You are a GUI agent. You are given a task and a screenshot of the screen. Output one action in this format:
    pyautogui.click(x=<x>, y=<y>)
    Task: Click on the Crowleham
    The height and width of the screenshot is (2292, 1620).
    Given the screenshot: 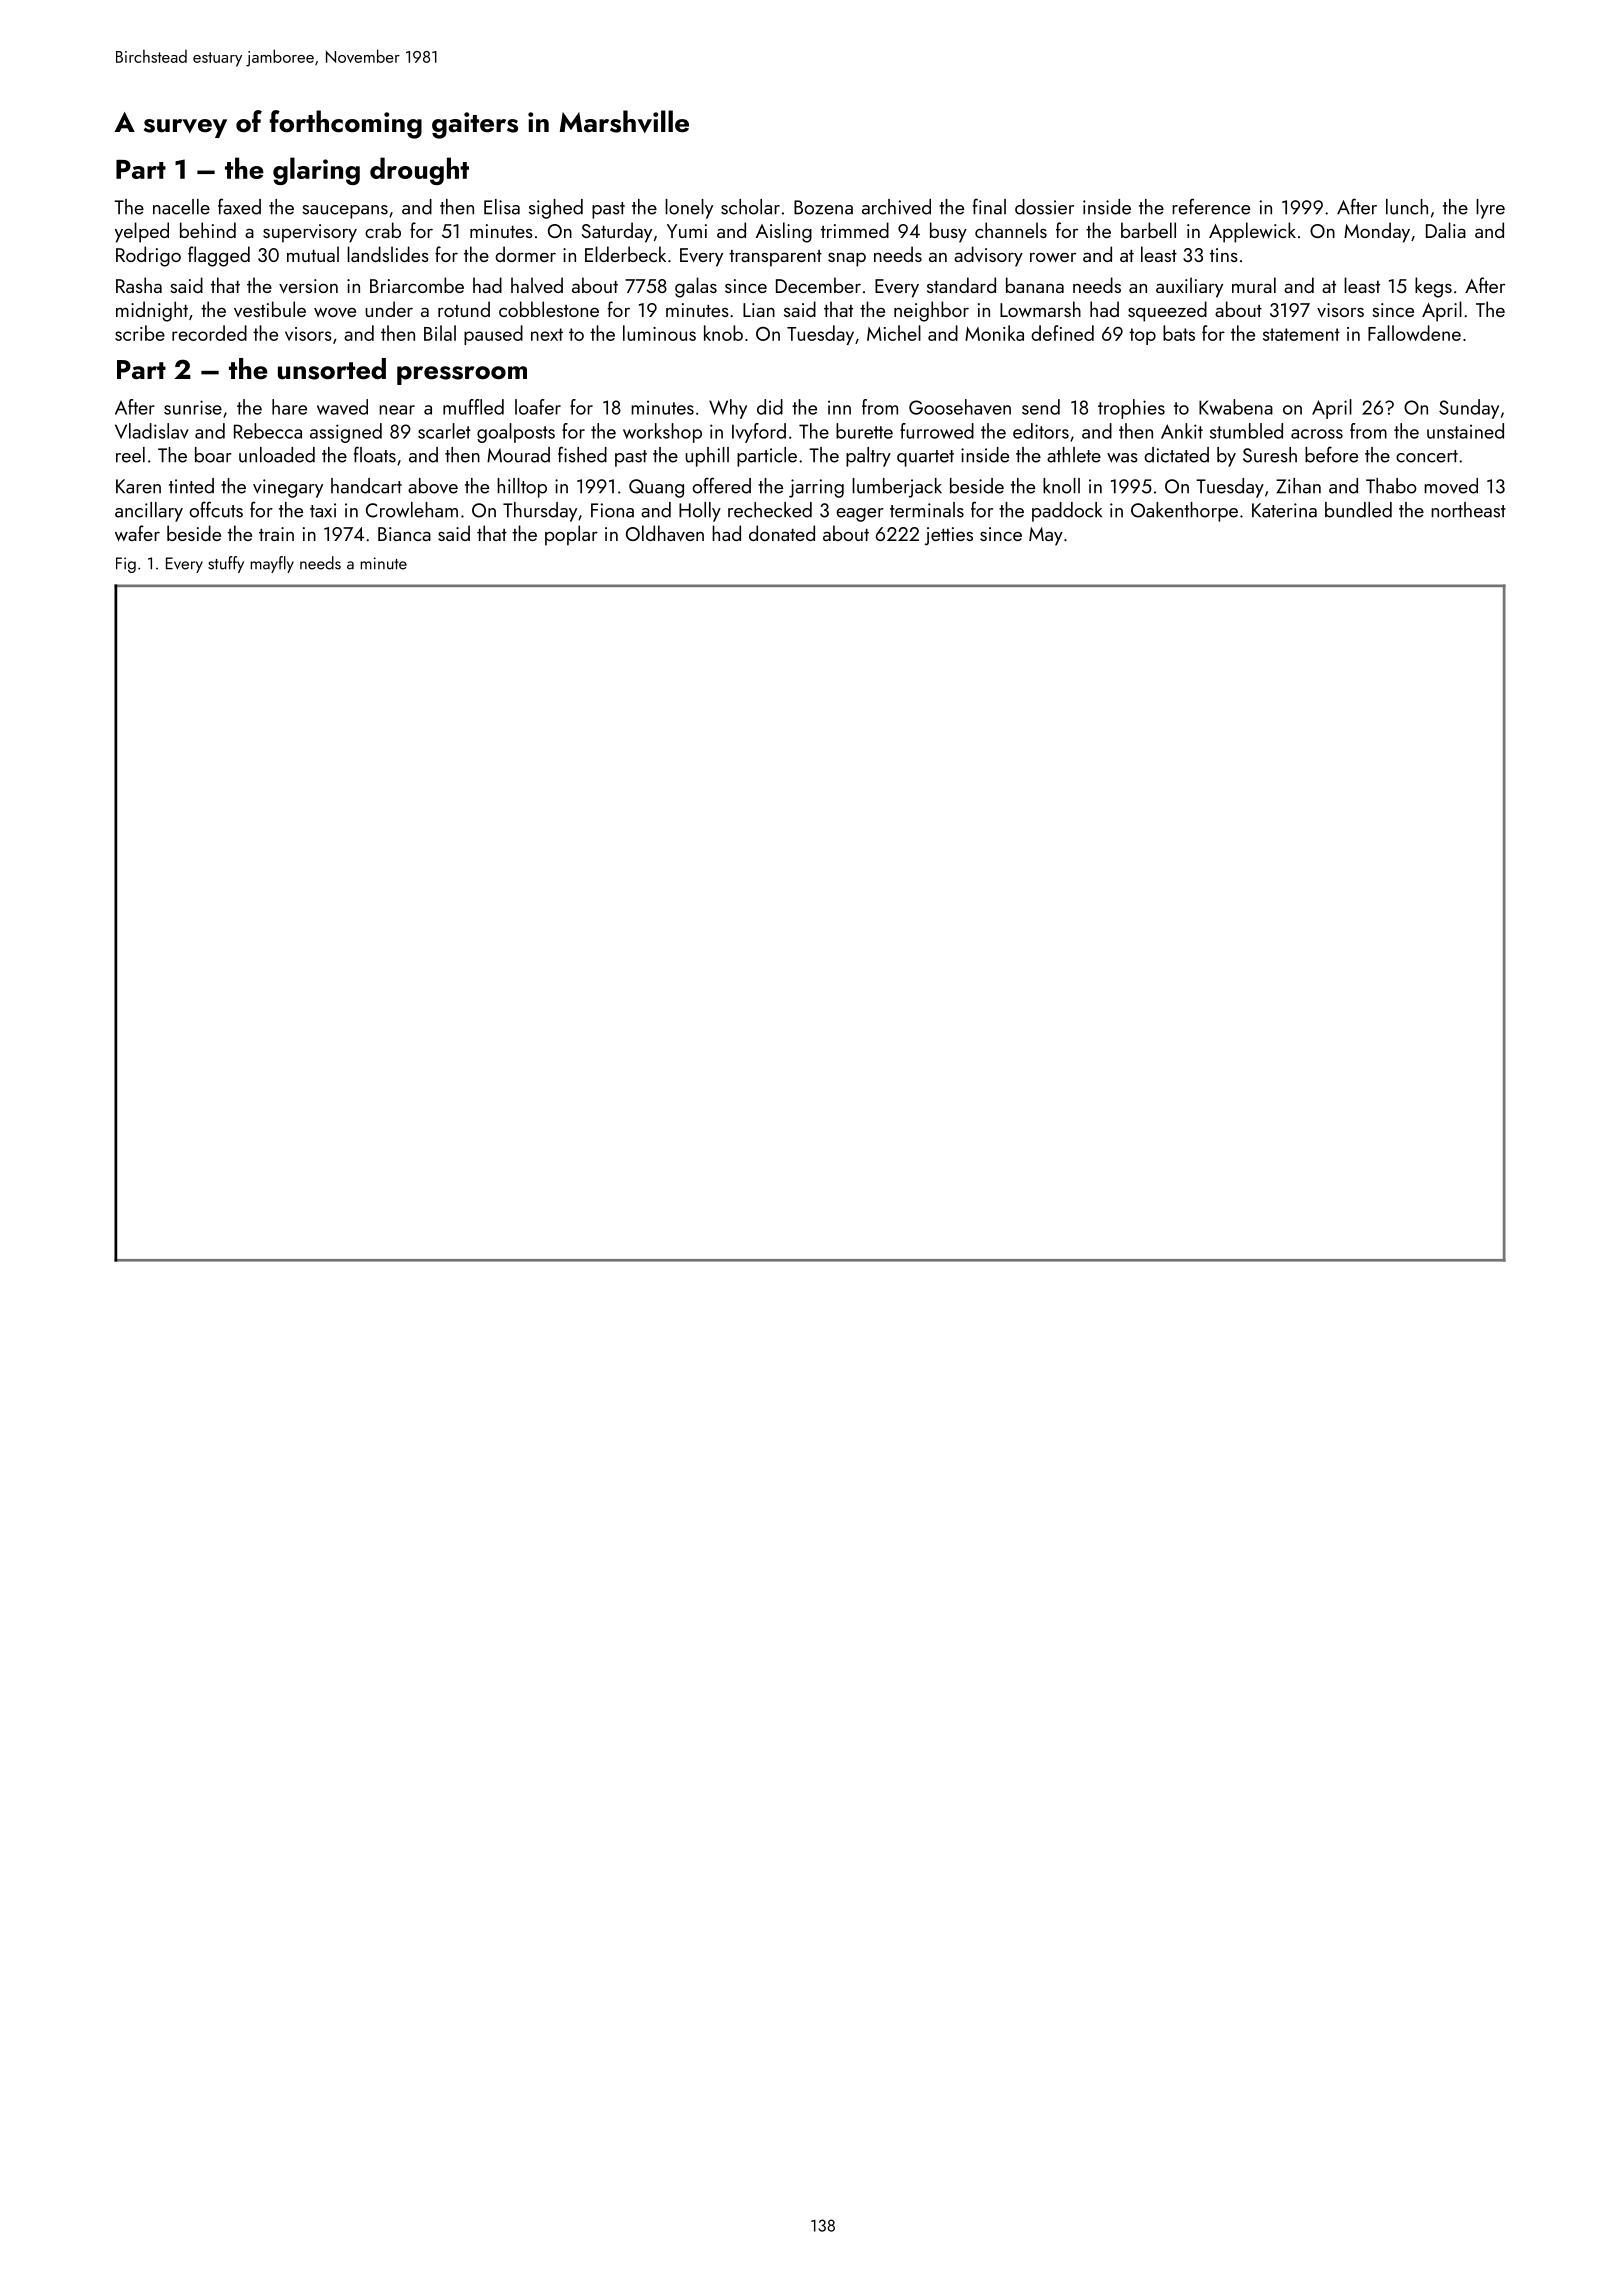 What is the action you would take?
    pyautogui.click(x=412, y=510)
